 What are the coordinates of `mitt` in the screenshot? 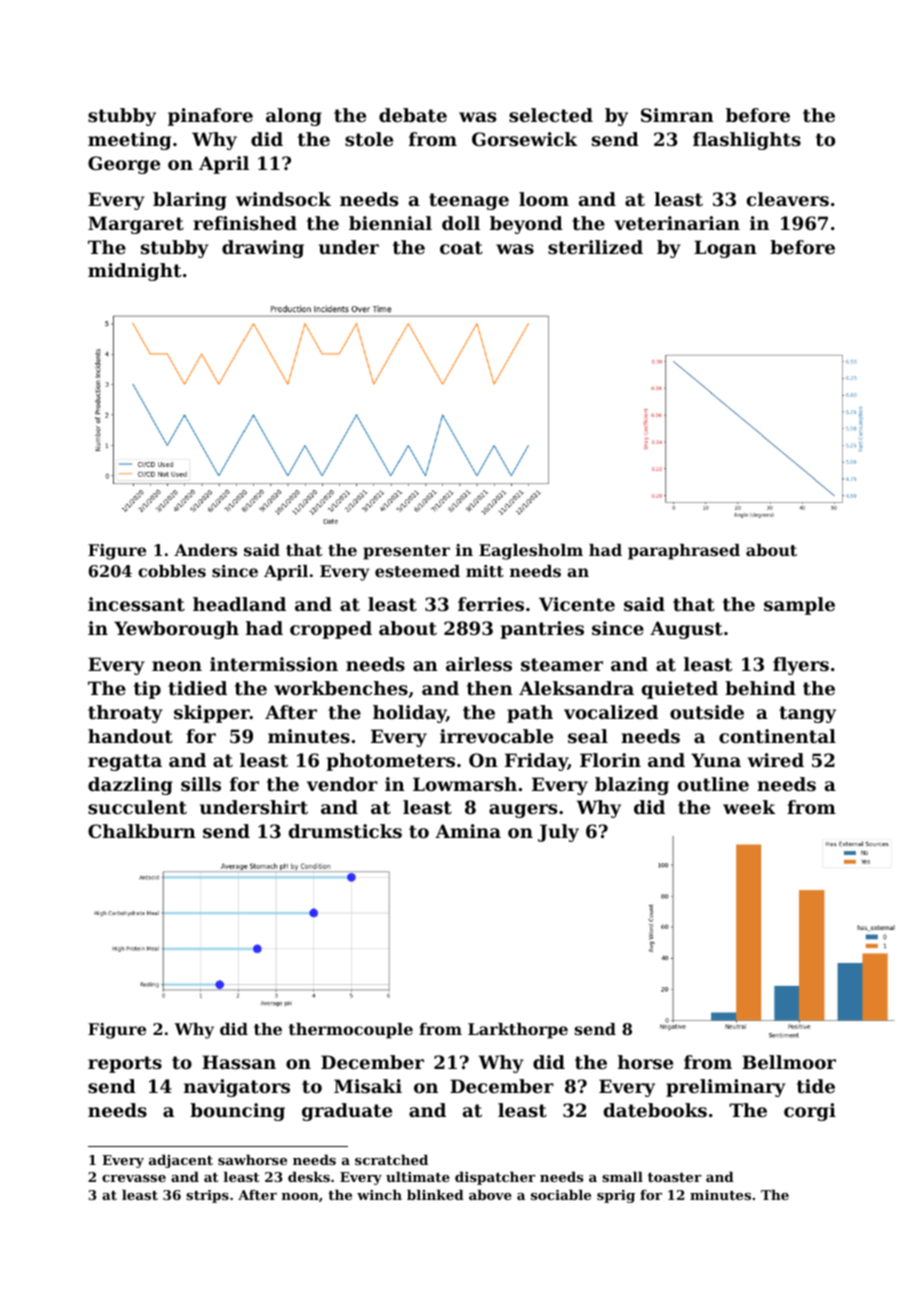 It's located at (485, 571).
